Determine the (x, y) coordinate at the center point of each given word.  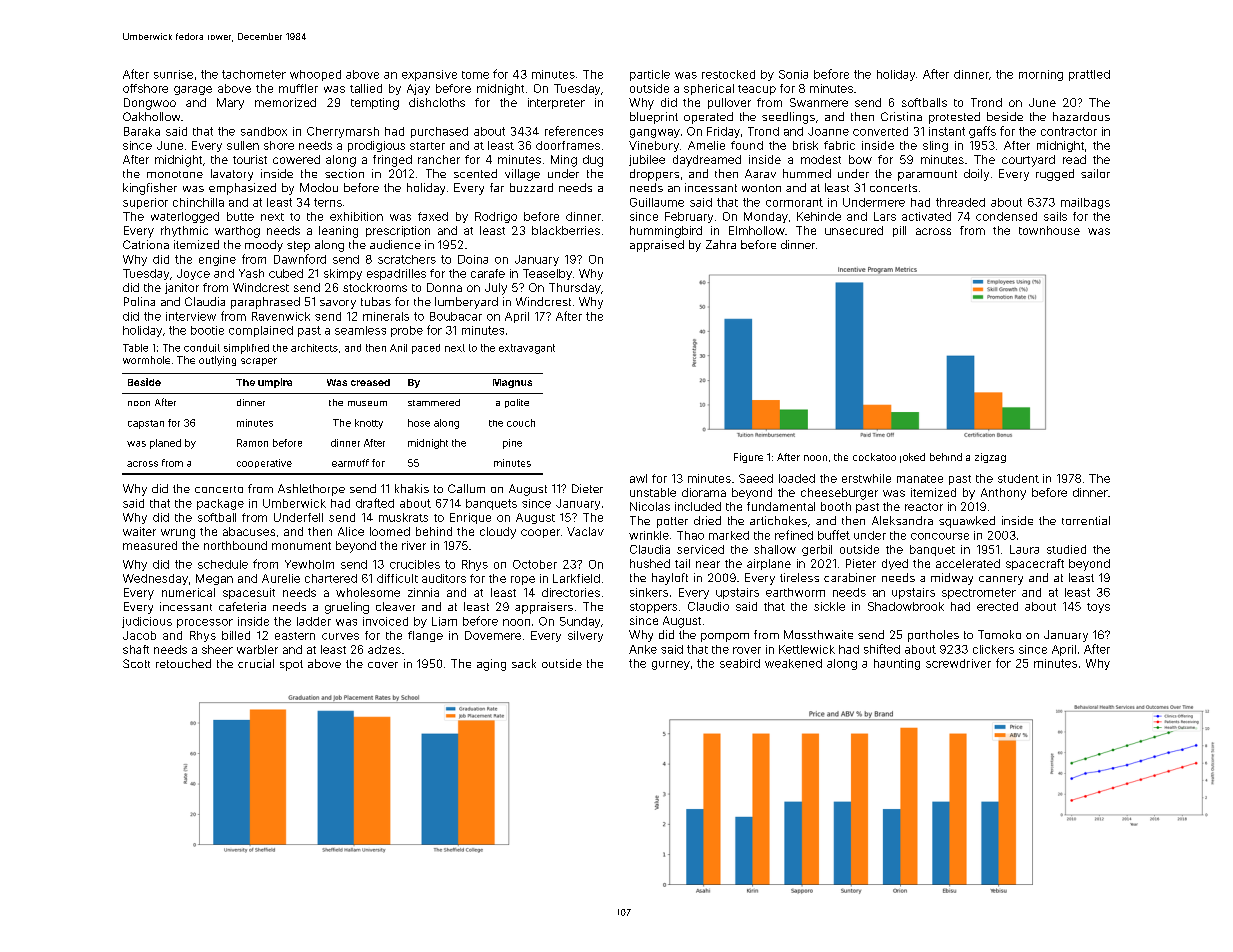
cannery (1001, 580)
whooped (315, 75)
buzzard (531, 187)
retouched (183, 663)
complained (261, 331)
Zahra (721, 244)
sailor (1095, 173)
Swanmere (819, 102)
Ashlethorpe (311, 490)
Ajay (418, 89)
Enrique (470, 518)
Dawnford (300, 259)
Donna (444, 287)
